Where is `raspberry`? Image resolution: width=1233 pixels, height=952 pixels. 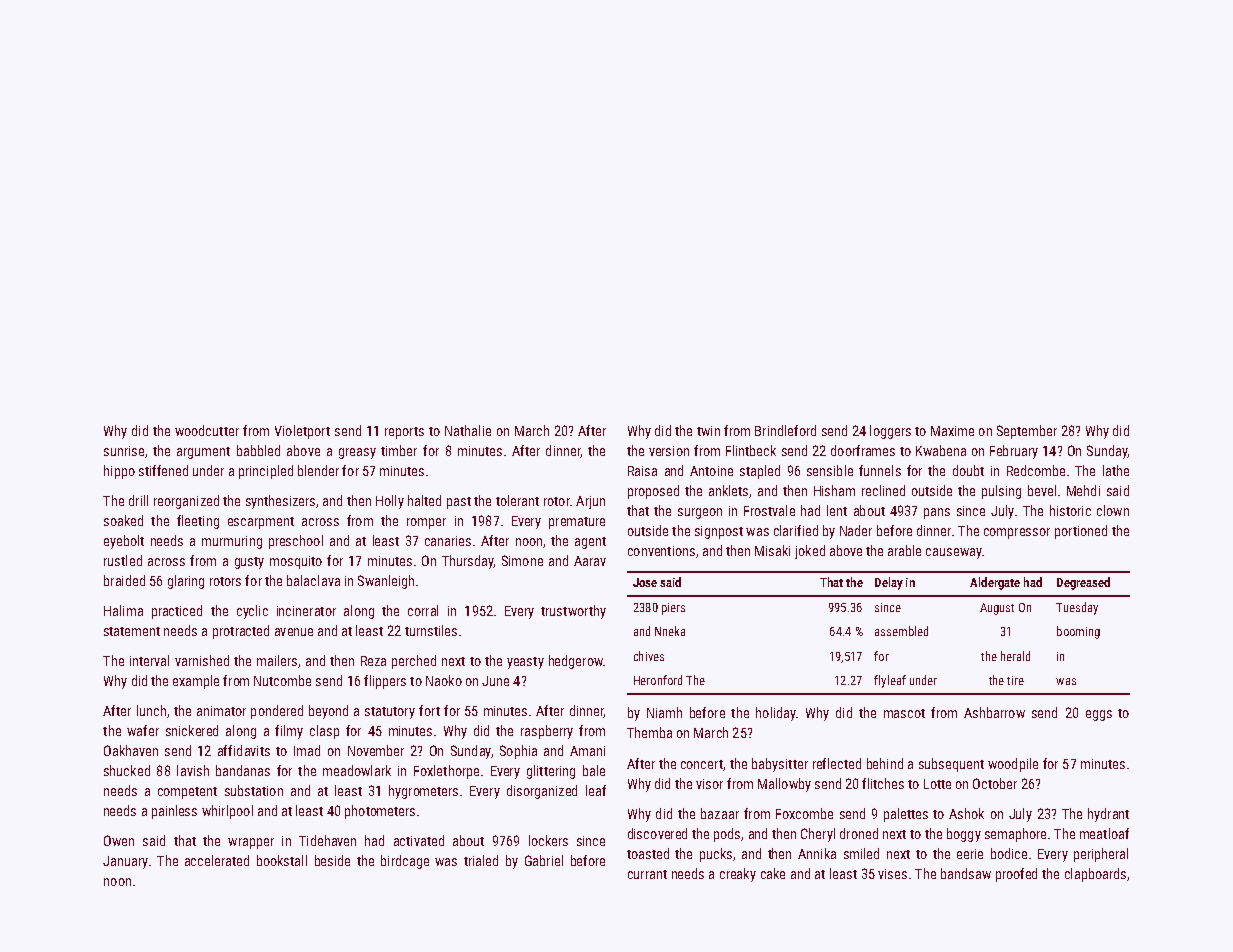 raspberry is located at coordinates (547, 732).
